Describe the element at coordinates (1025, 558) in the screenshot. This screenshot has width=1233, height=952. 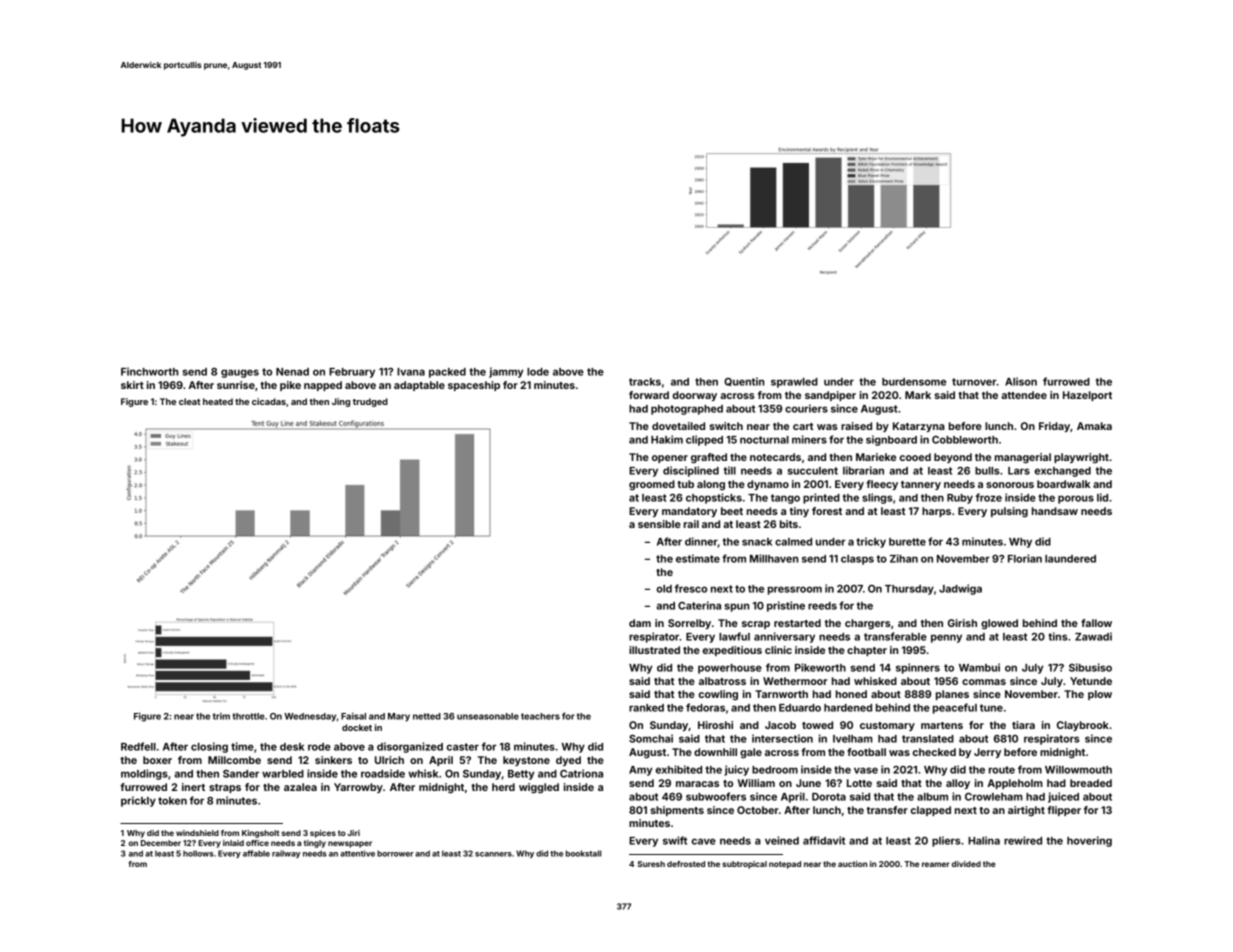
I see `Florian` at that location.
